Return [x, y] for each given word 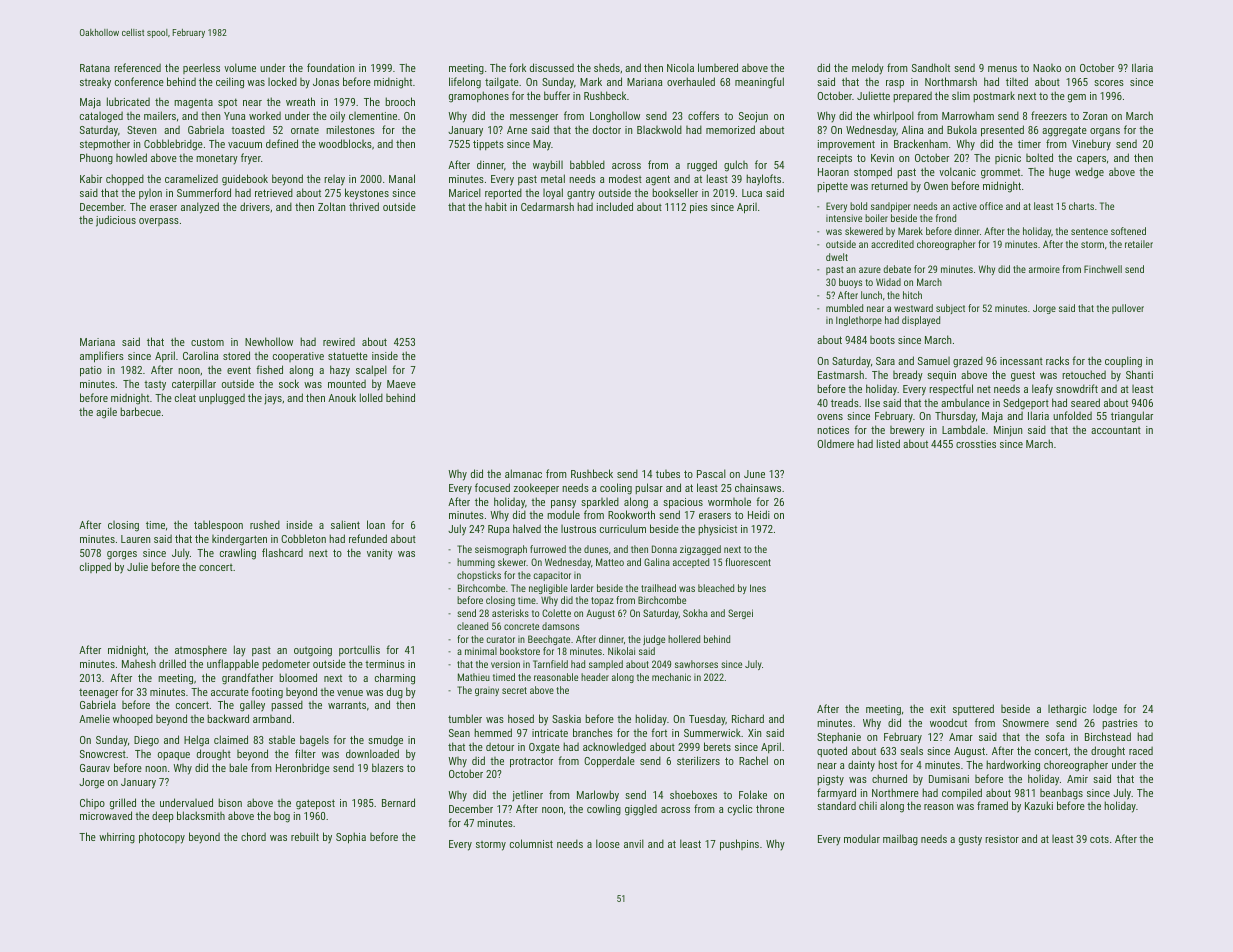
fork [517, 67]
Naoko [1047, 68]
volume [240, 67]
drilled [172, 663]
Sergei [740, 614]
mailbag [900, 840]
